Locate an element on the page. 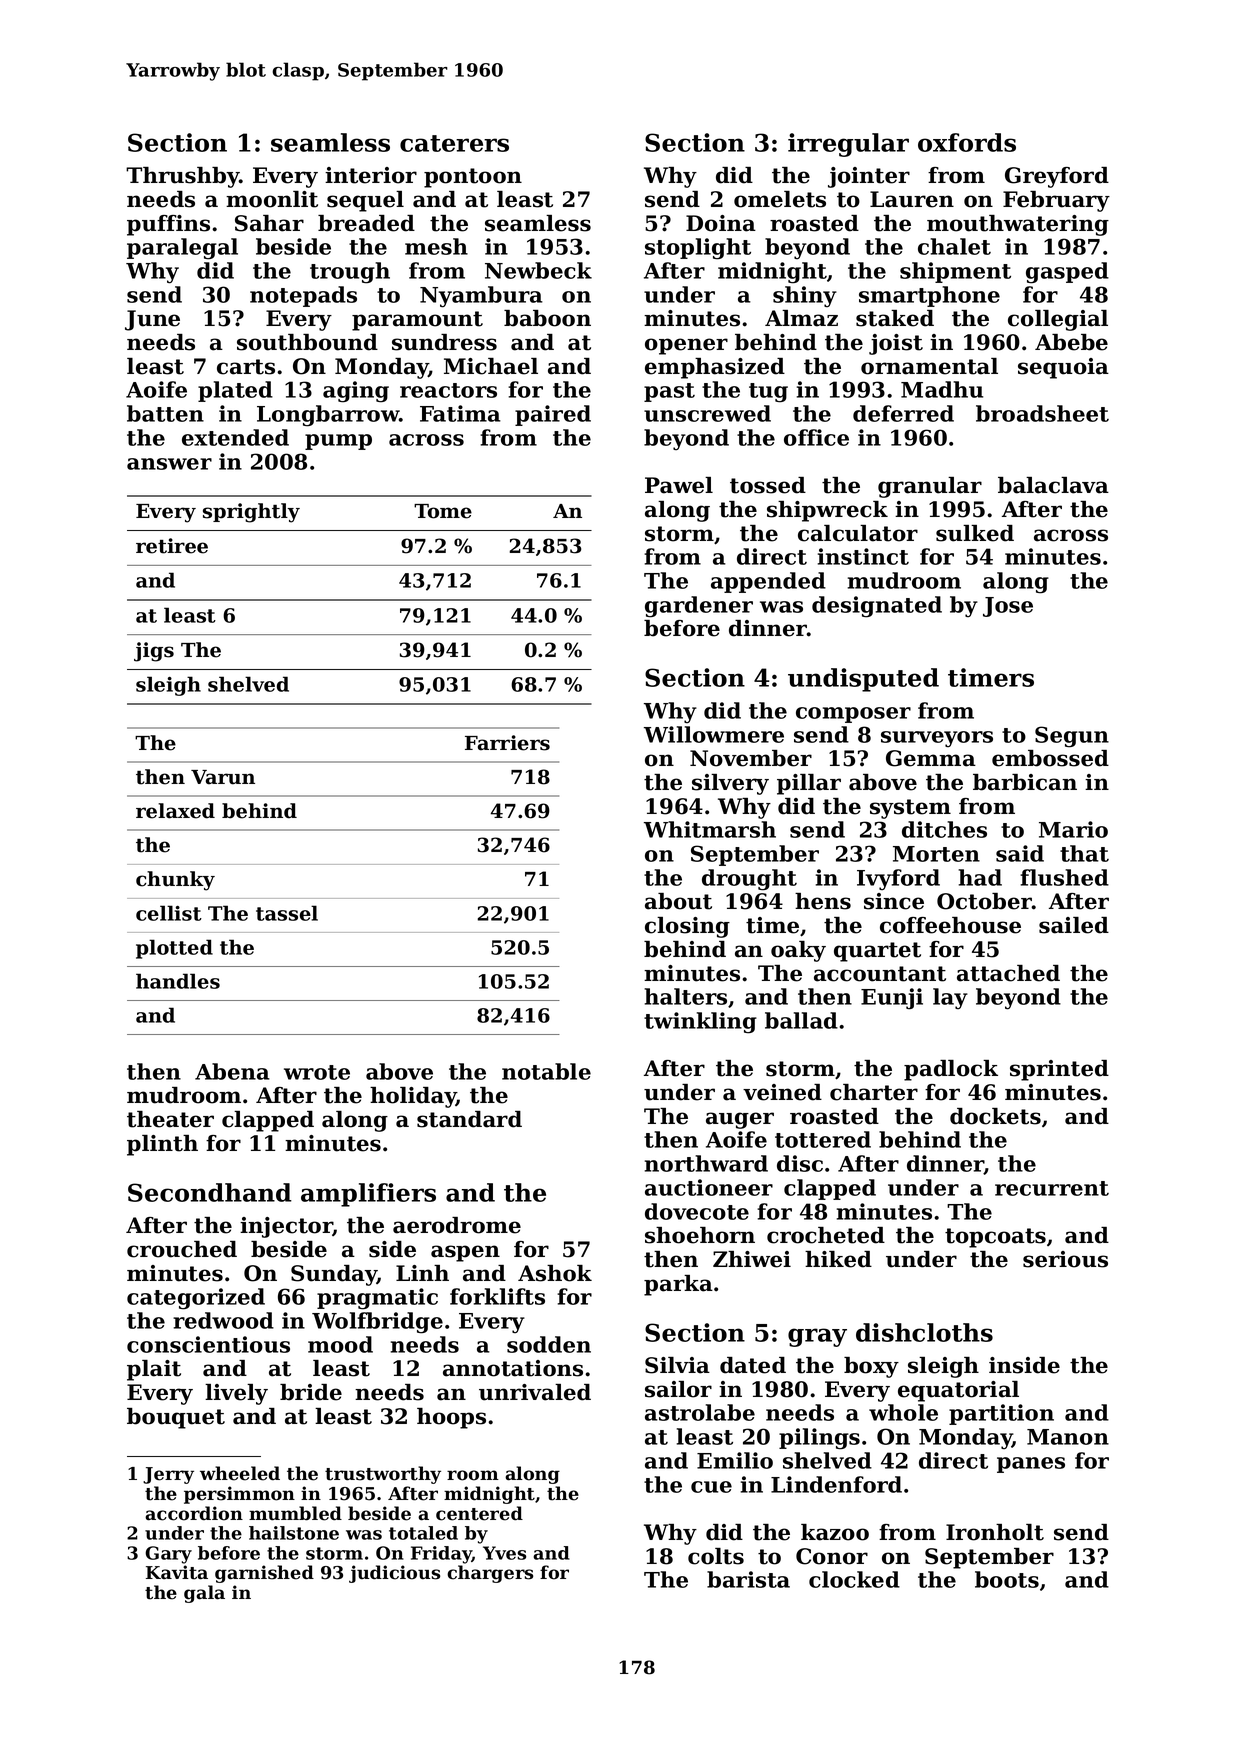 The image size is (1236, 1749). paramount is located at coordinates (417, 321).
